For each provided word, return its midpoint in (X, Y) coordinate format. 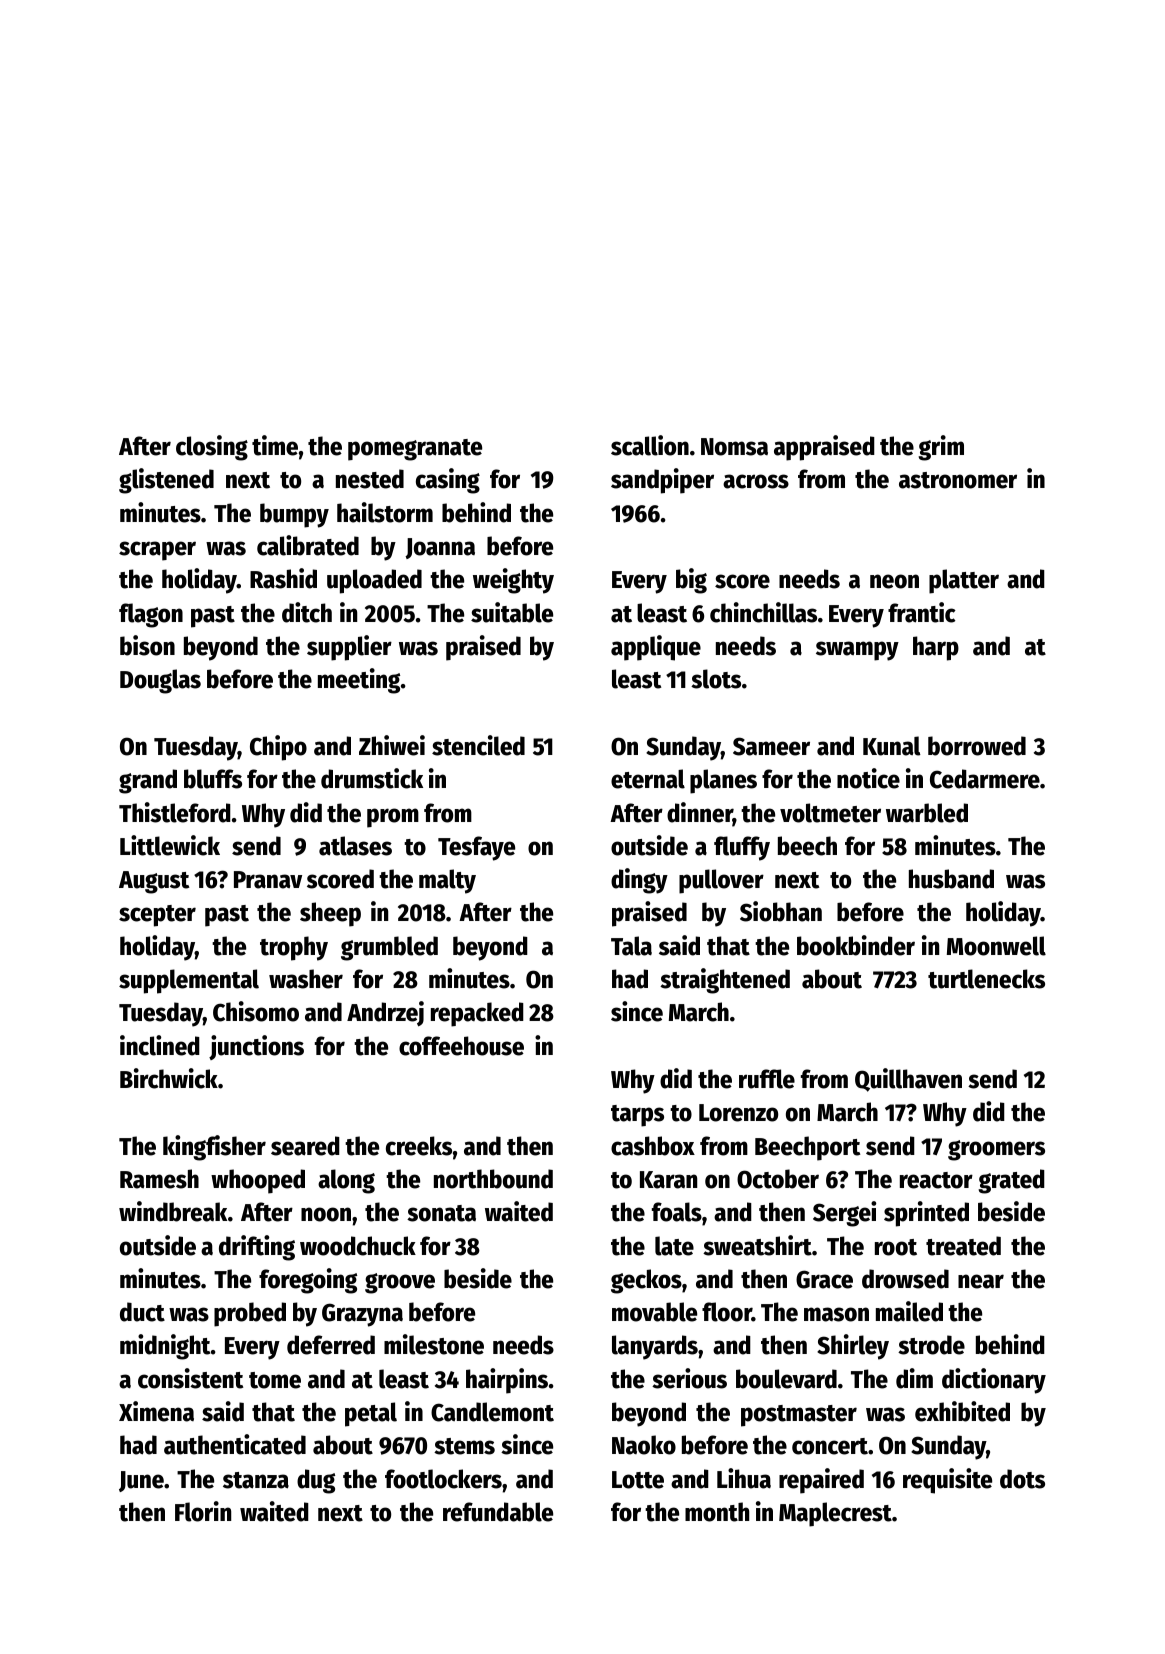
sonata (441, 1213)
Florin (203, 1511)
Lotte (638, 1480)
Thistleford (175, 812)
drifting (257, 1248)
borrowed (977, 746)
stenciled (478, 745)
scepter (157, 916)
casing (448, 481)
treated (963, 1246)
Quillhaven (908, 1080)
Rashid (283, 578)
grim (941, 448)
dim (914, 1378)
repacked (477, 1014)
